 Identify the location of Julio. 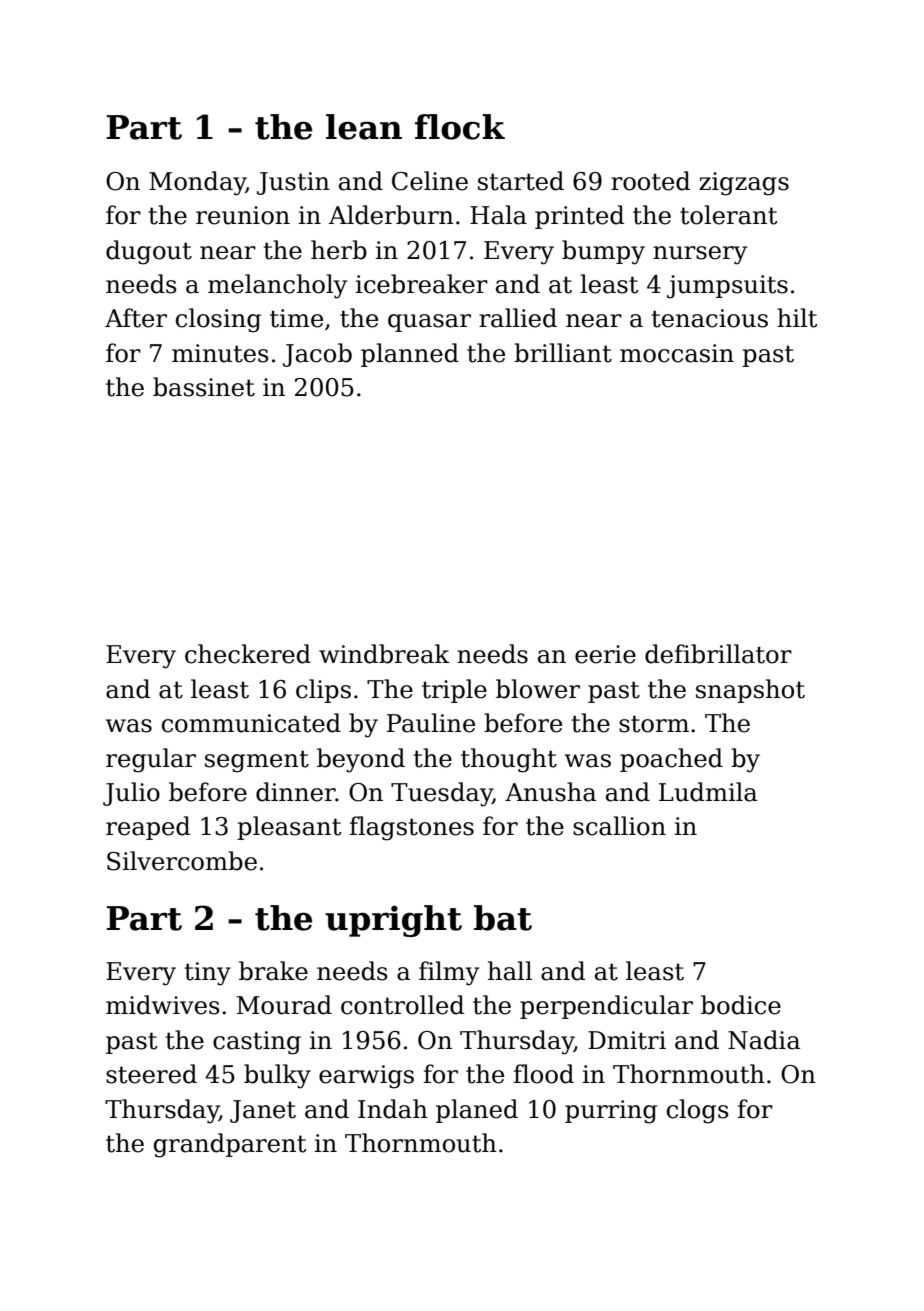
(131, 794).
